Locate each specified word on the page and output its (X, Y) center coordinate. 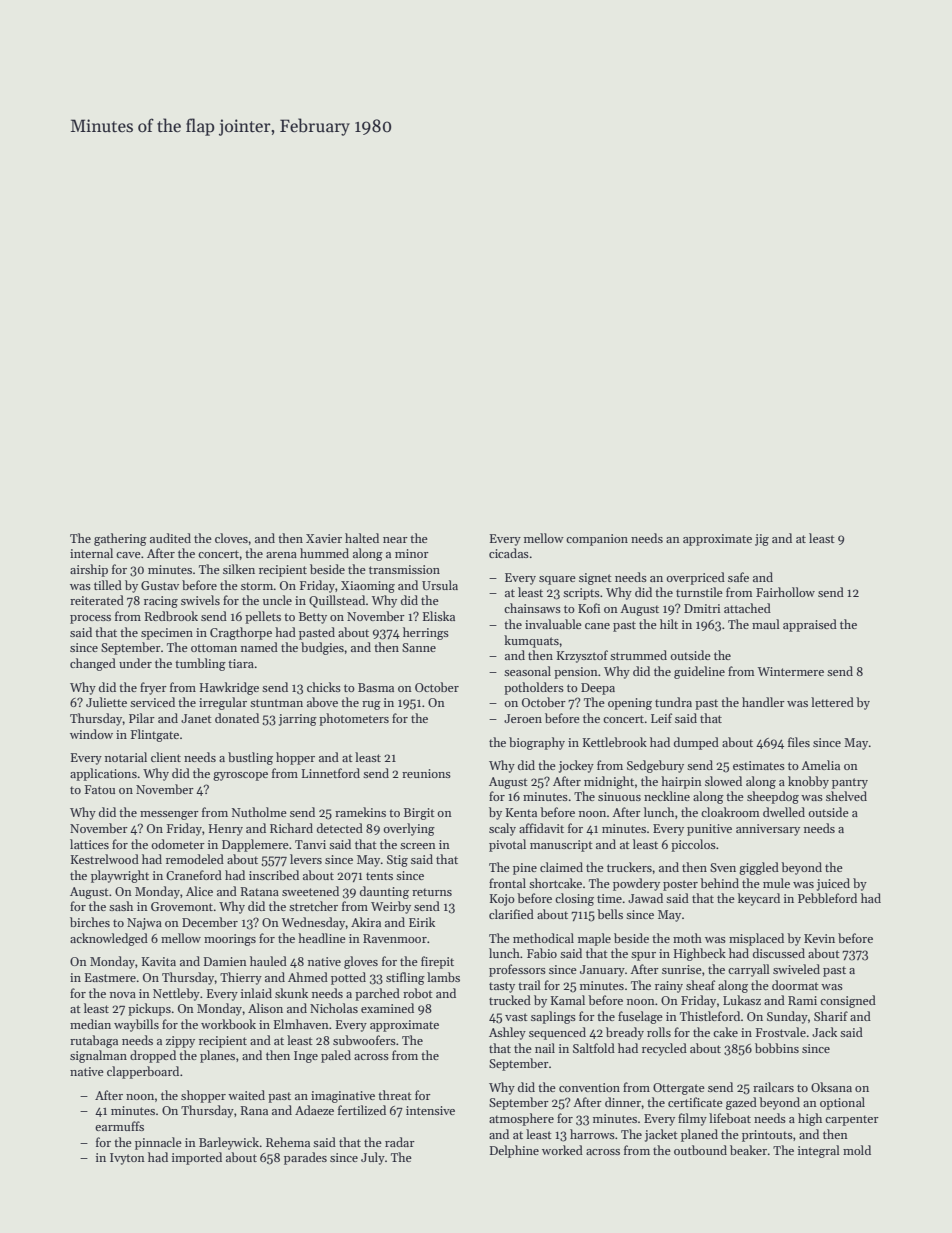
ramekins (360, 812)
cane (597, 626)
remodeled (195, 859)
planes (217, 1056)
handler (763, 702)
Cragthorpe (241, 633)
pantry (850, 783)
